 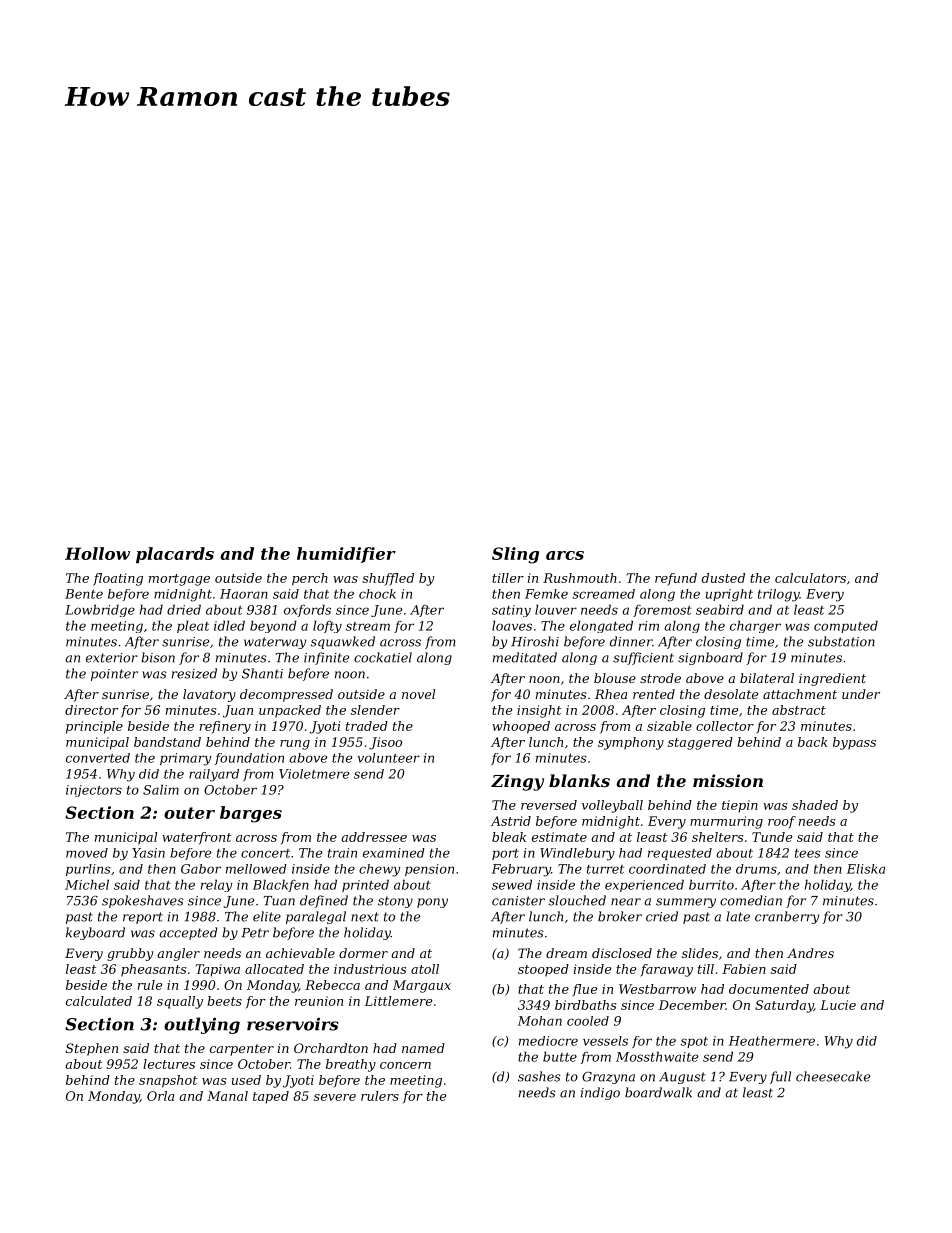 What do you see at coordinates (112, 658) in the screenshot?
I see `exterior` at bounding box center [112, 658].
